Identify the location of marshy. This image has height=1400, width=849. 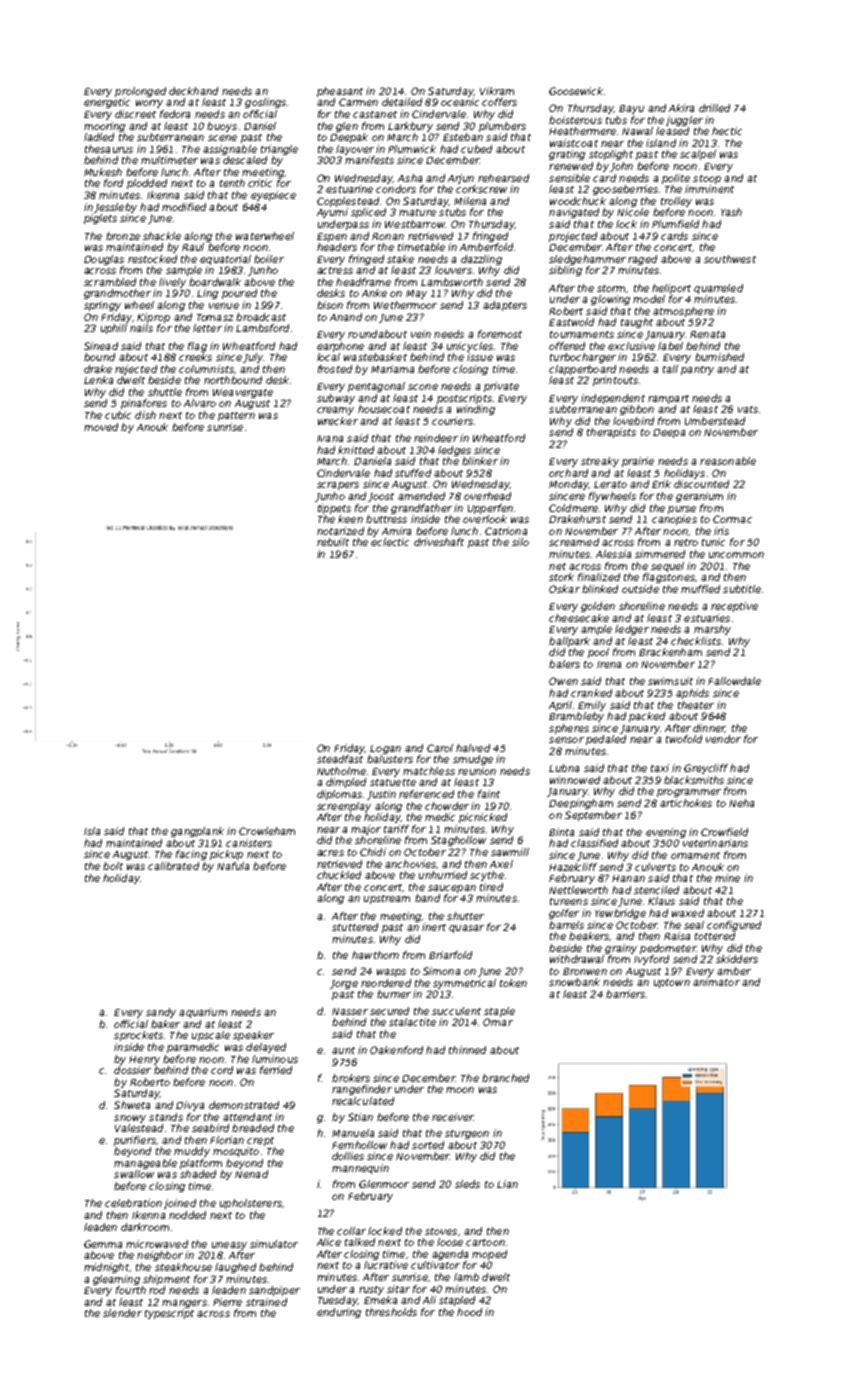
(712, 630).
